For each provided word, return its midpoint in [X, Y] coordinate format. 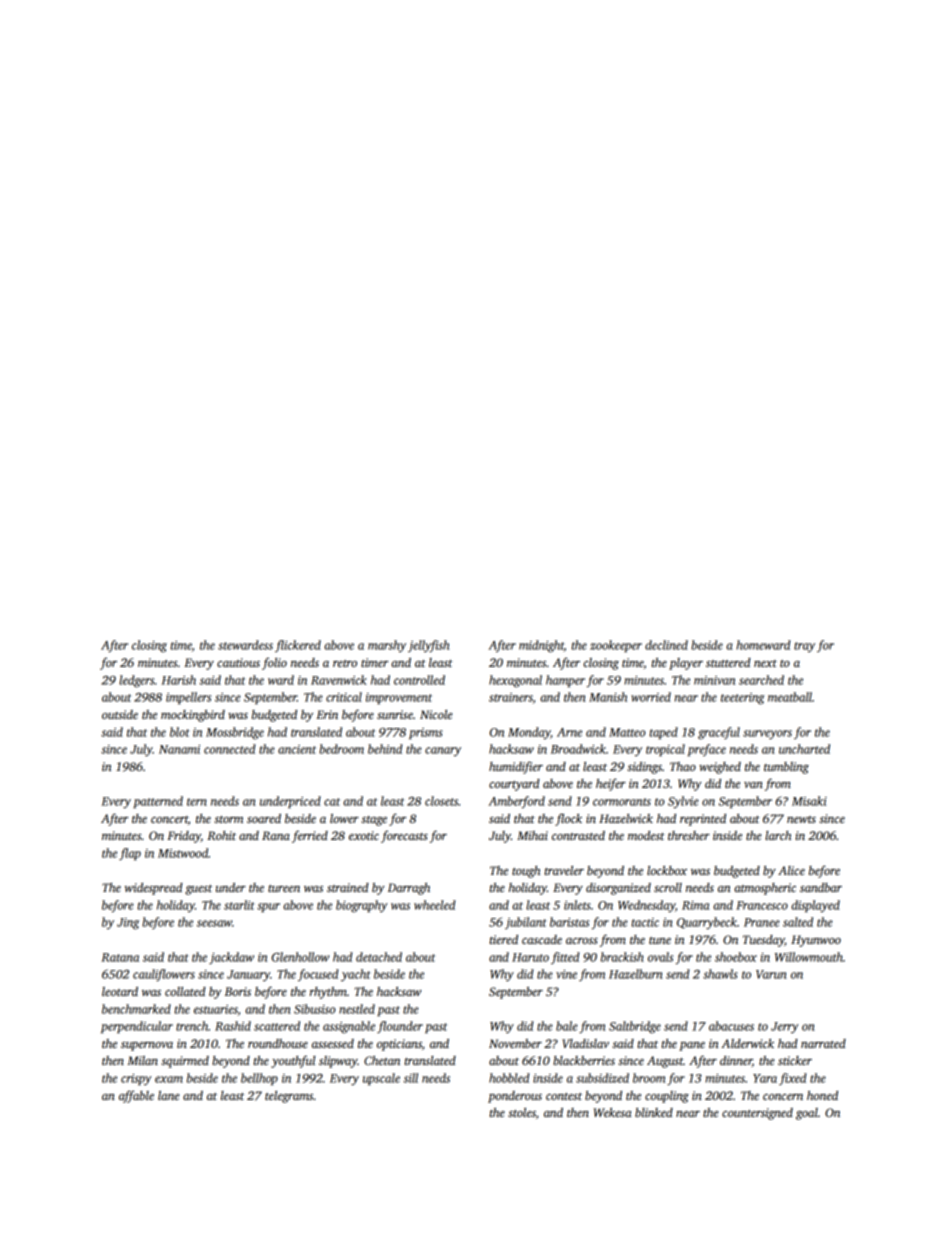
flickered [298, 646]
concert [169, 819]
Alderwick [747, 1043]
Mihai [532, 835]
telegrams [289, 1097]
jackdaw [231, 958]
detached [379, 957]
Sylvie [683, 802]
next [765, 663]
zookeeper [616, 646]
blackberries [584, 1060]
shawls [720, 974]
